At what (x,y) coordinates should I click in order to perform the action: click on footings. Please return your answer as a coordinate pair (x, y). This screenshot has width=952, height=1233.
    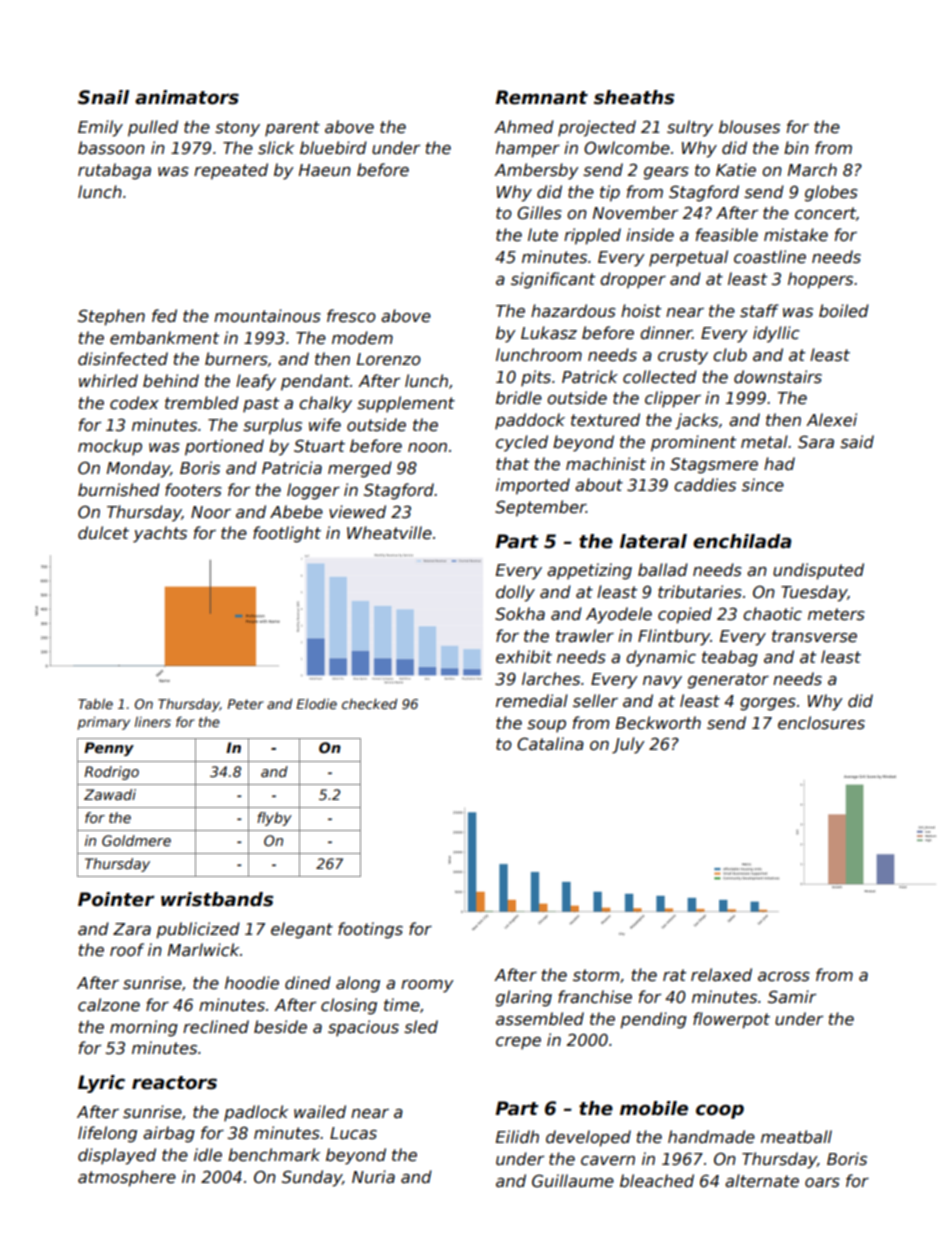
    Looking at the image, I should click on (370, 930).
